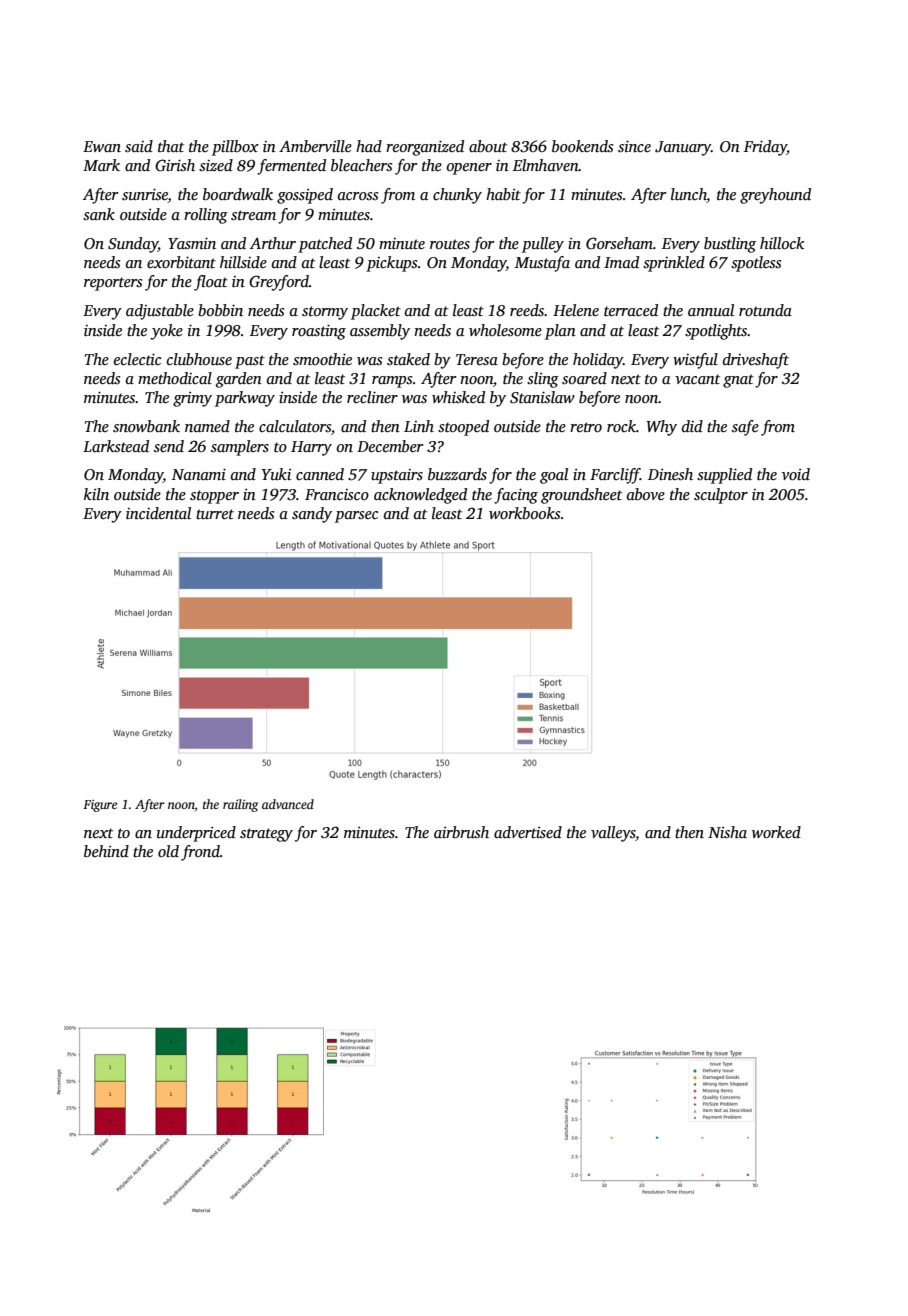 The image size is (908, 1316). What do you see at coordinates (288, 804) in the screenshot?
I see `advanced` at bounding box center [288, 804].
